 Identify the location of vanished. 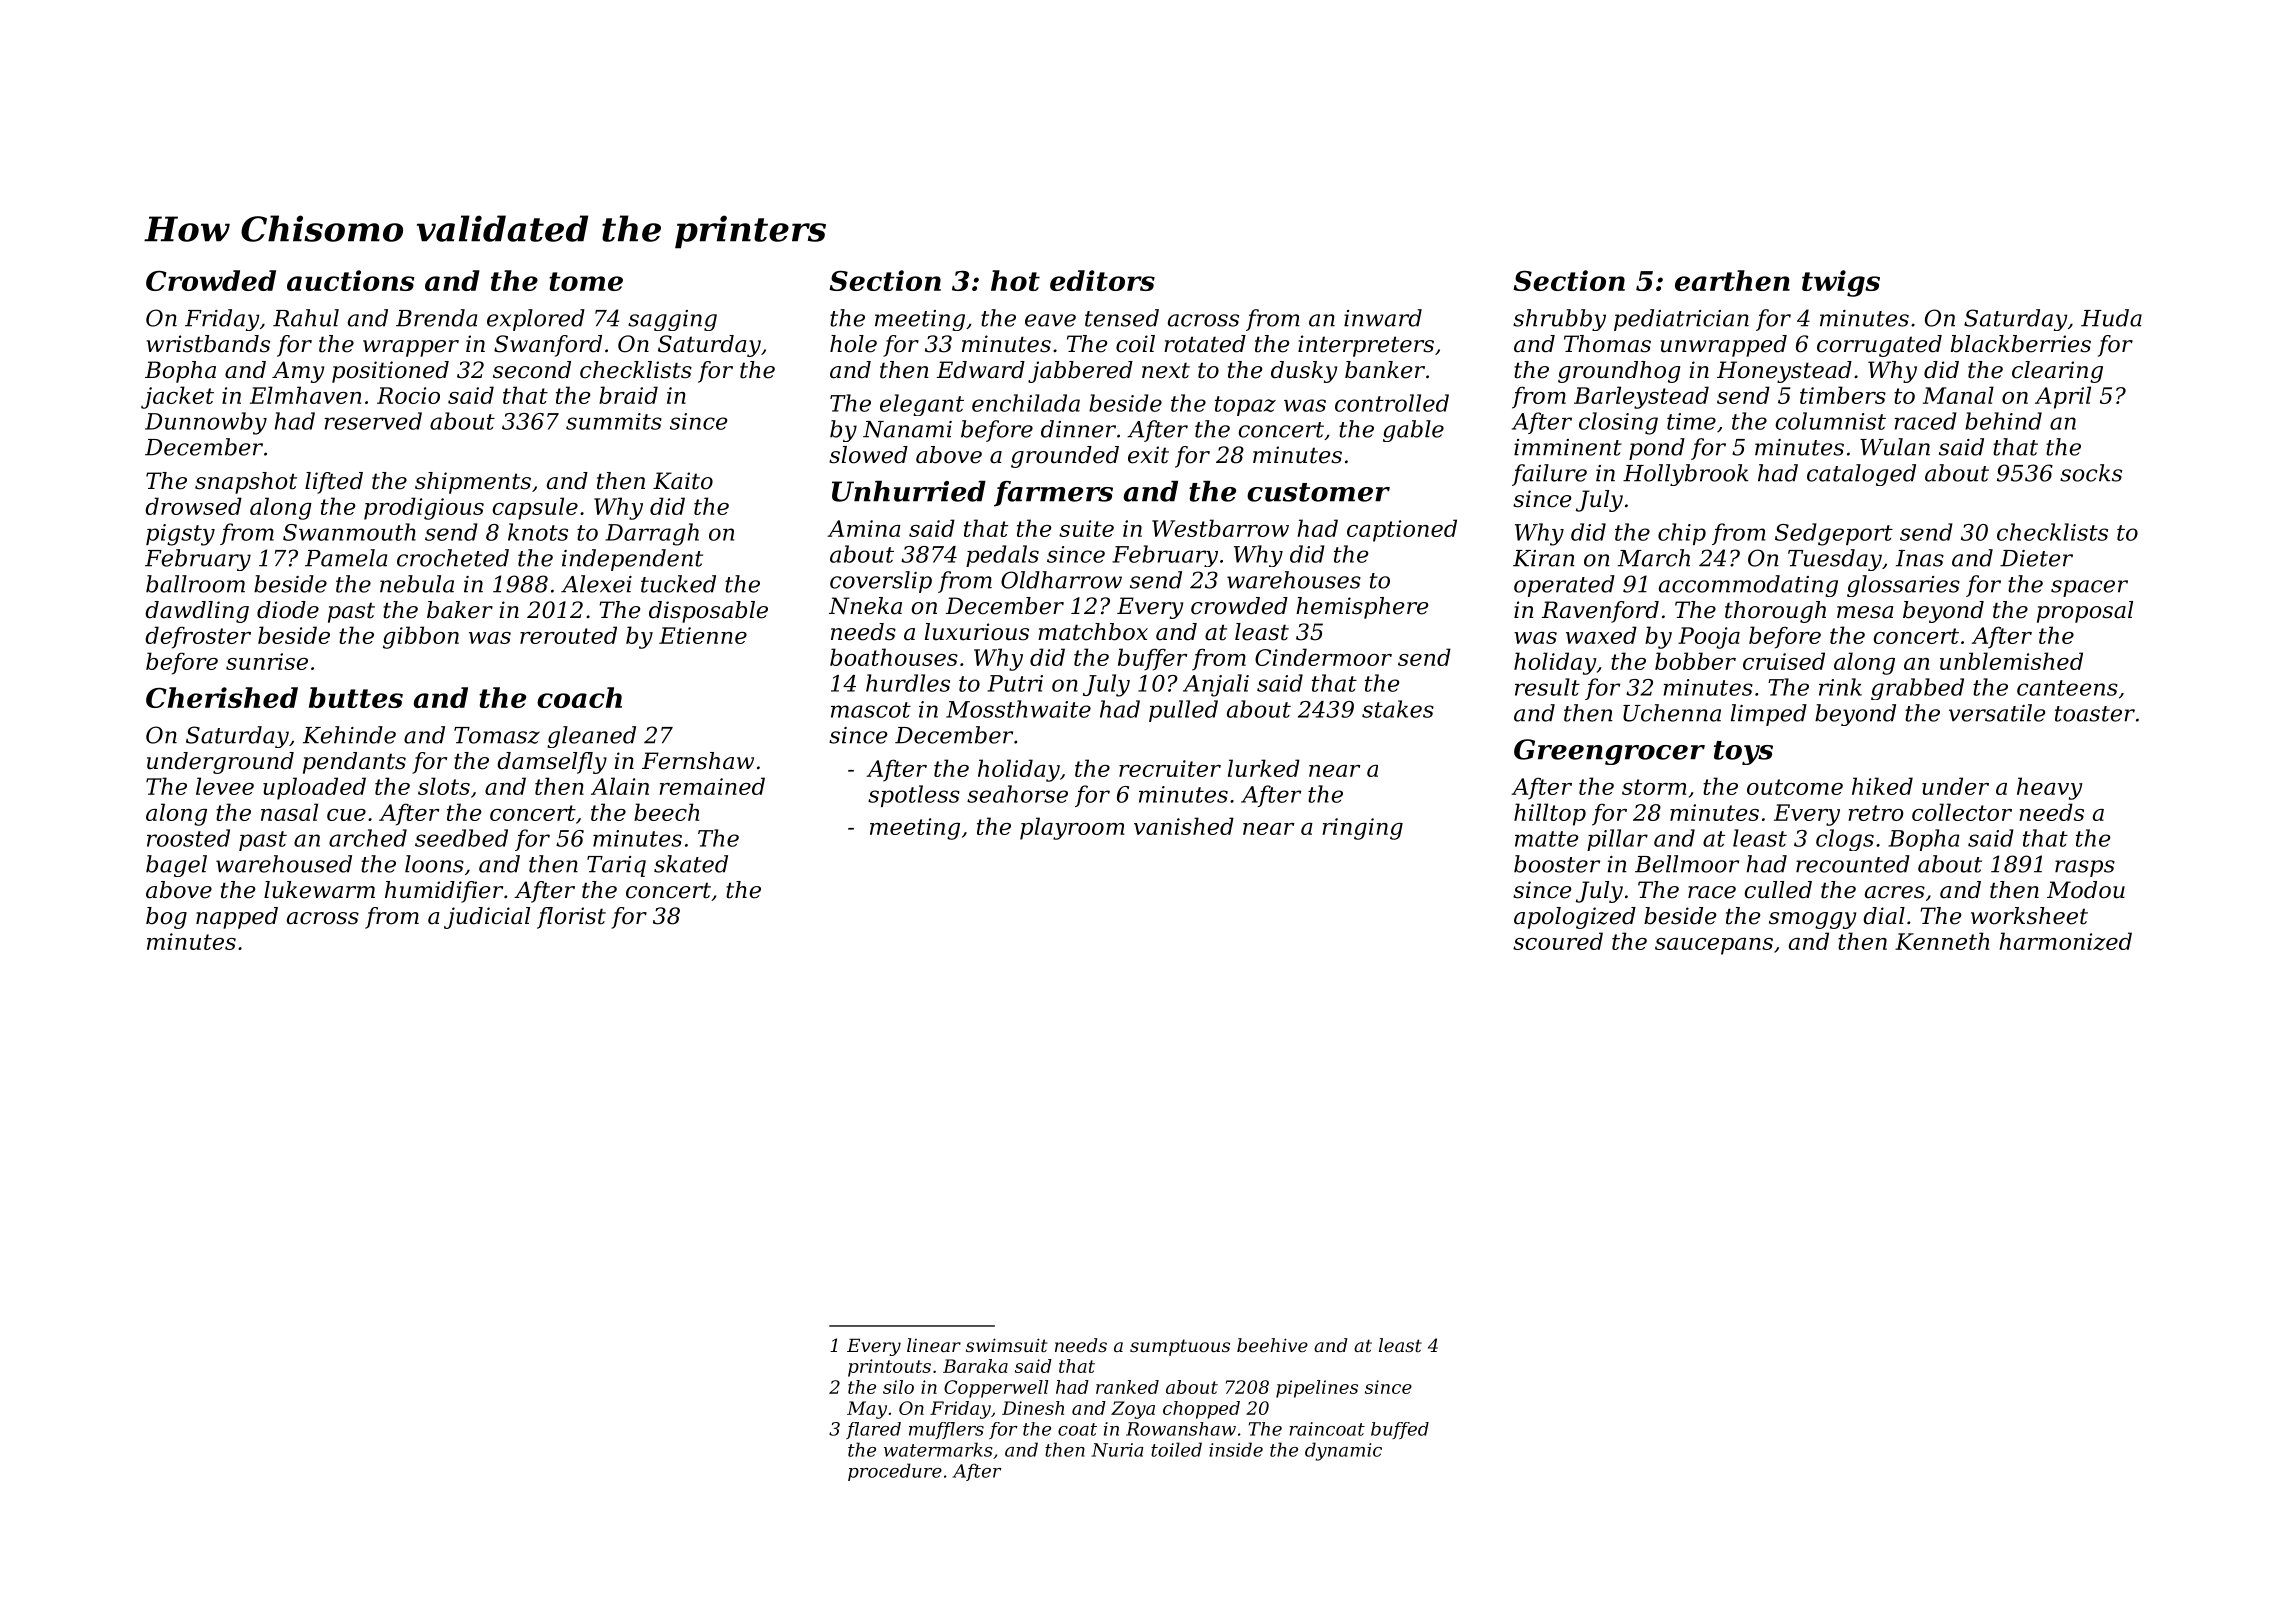
(1184, 826).
